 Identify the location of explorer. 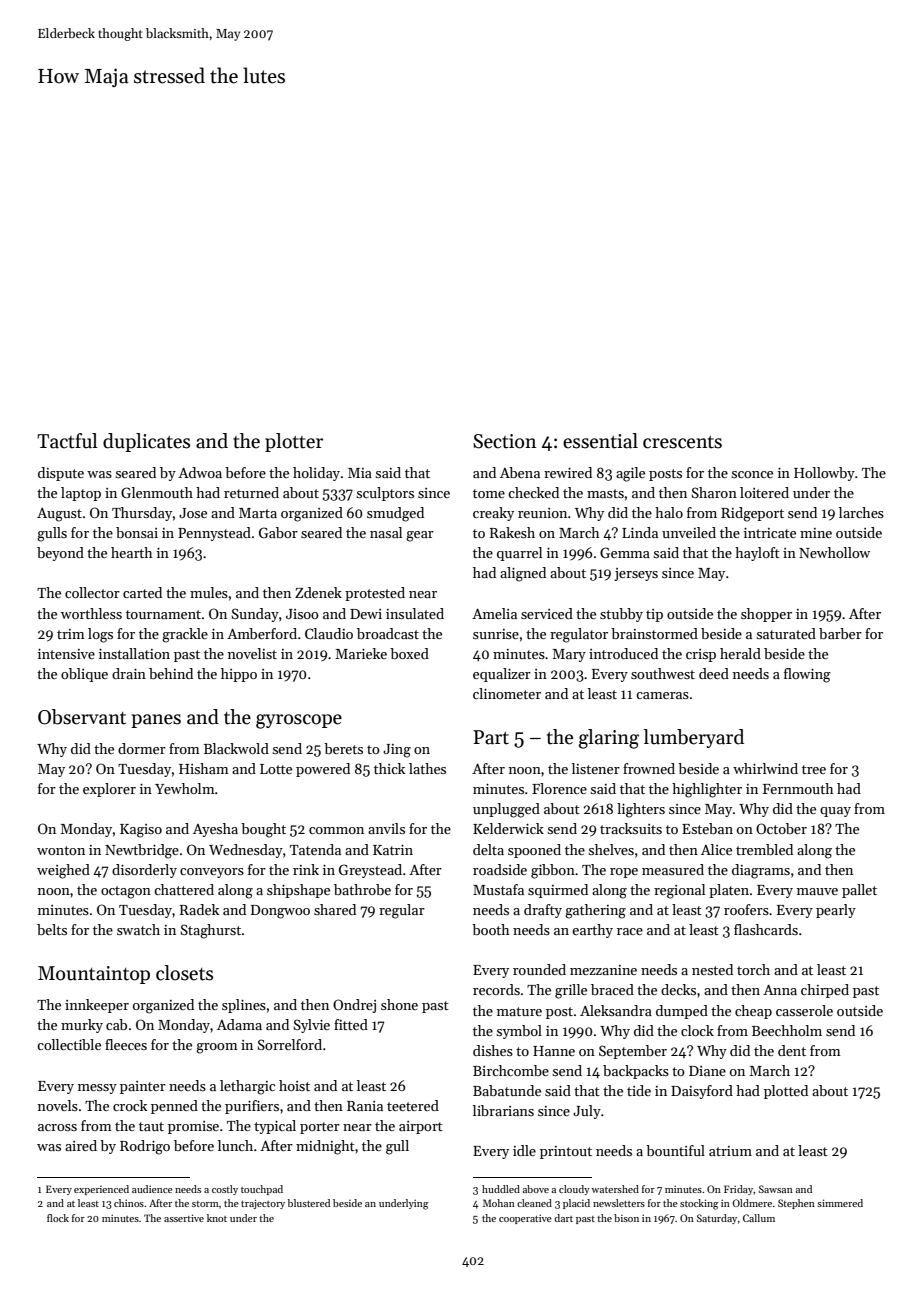
(109, 790).
